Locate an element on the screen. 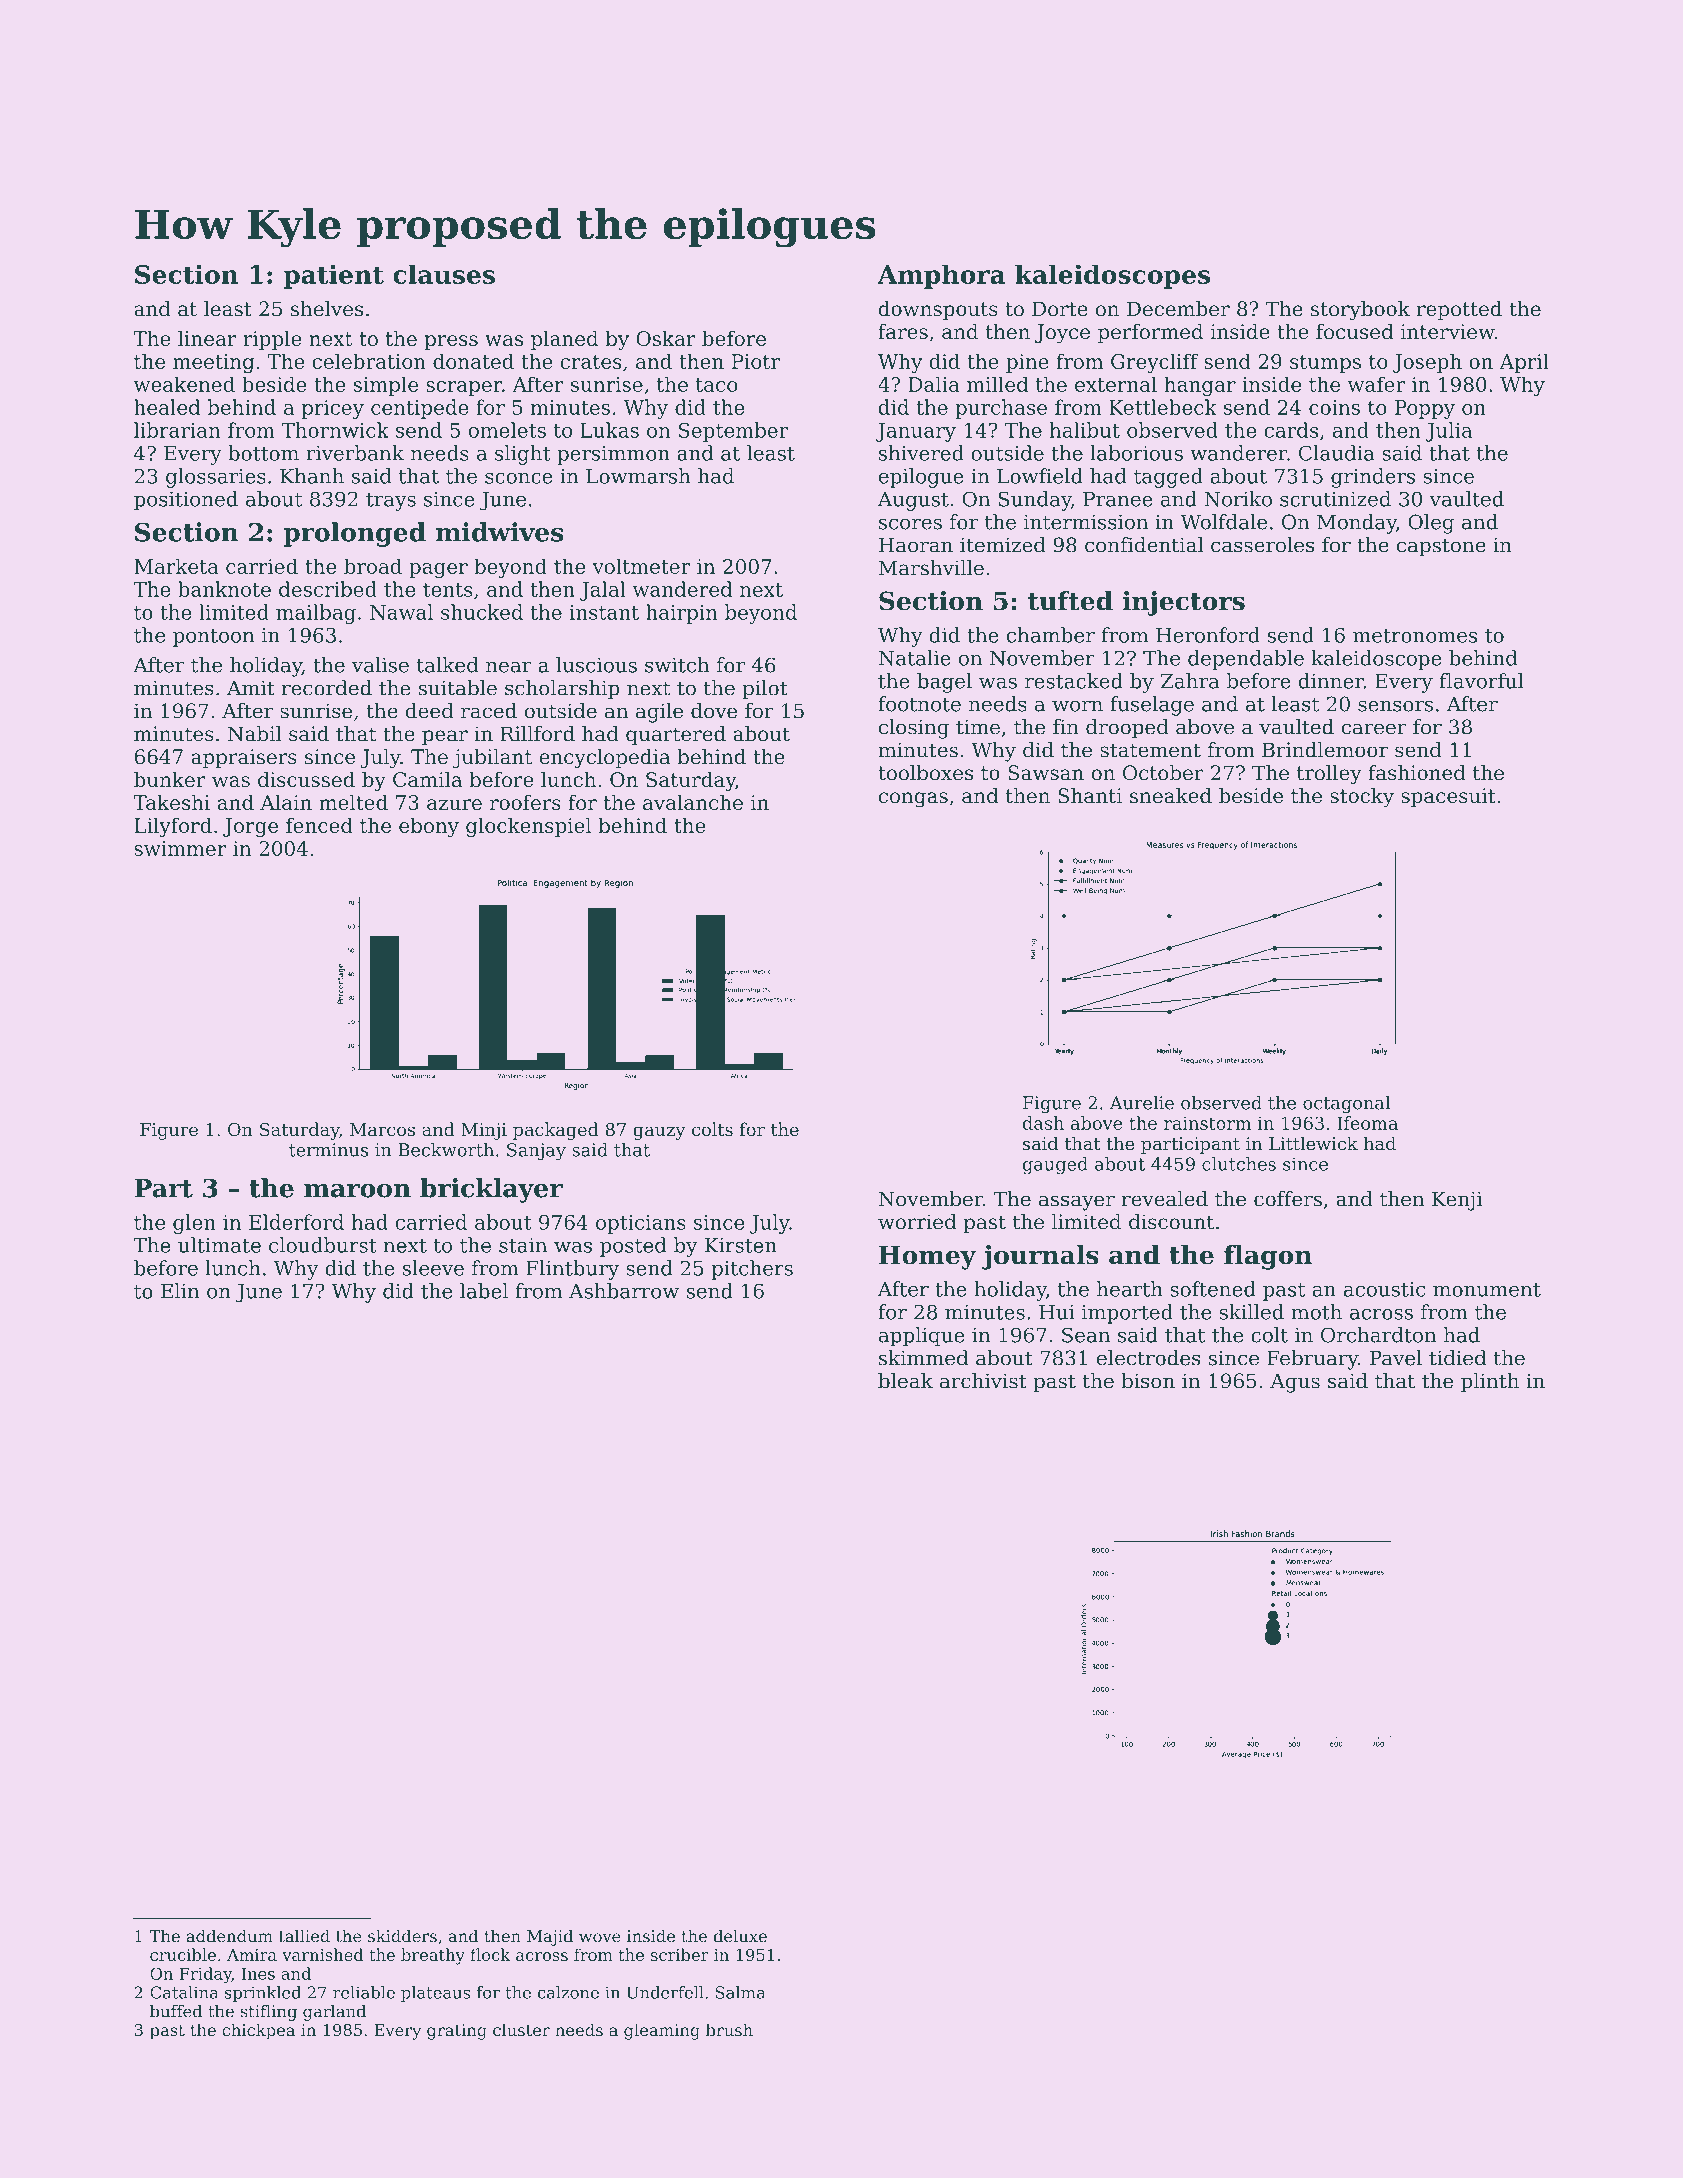 The image size is (1683, 2178). sleeve is located at coordinates (433, 1268).
